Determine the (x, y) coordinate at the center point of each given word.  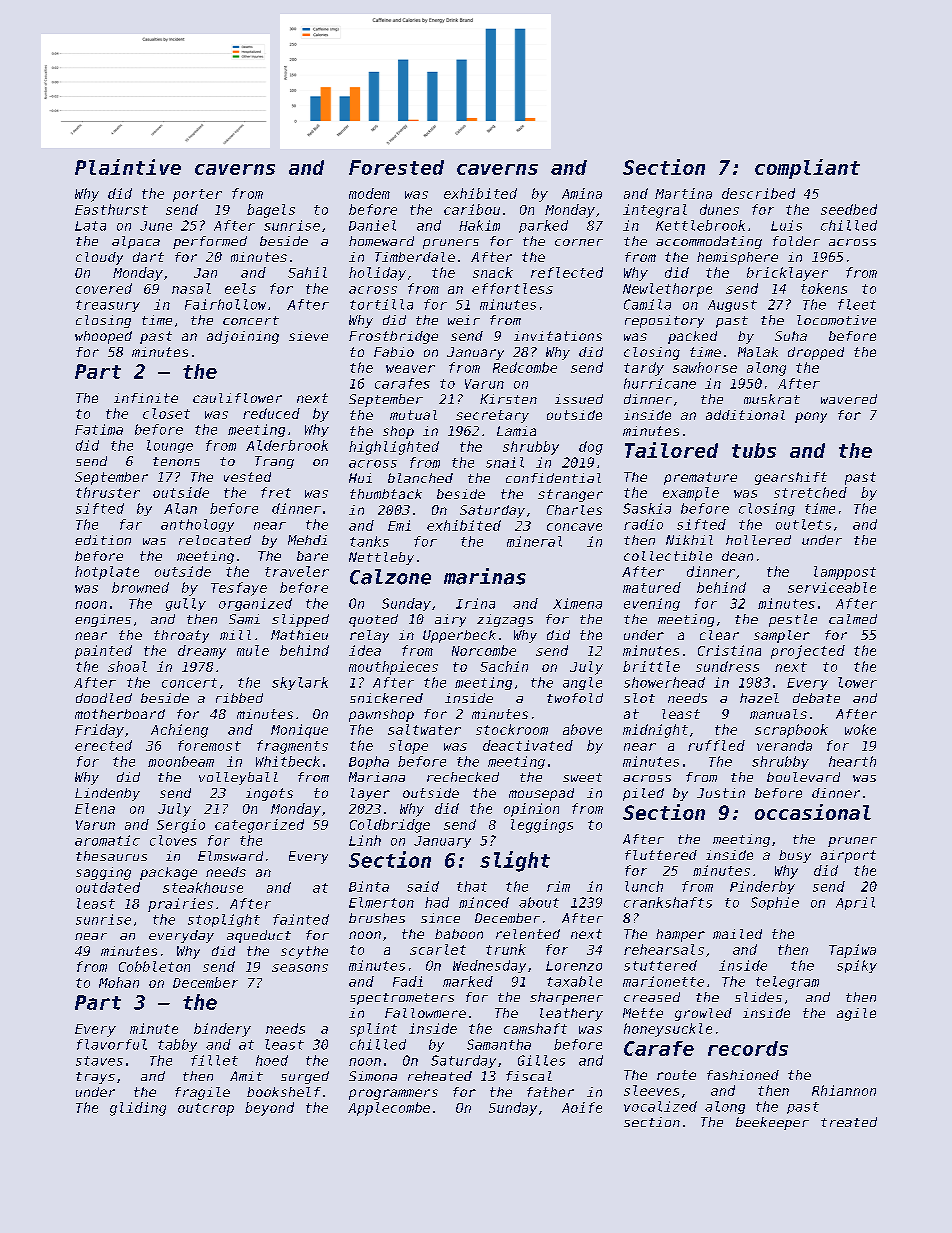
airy (450, 620)
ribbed (239, 698)
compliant (807, 169)
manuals (778, 714)
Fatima (99, 429)
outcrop (206, 1109)
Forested (396, 167)
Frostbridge (393, 337)
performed (210, 242)
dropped (816, 353)
